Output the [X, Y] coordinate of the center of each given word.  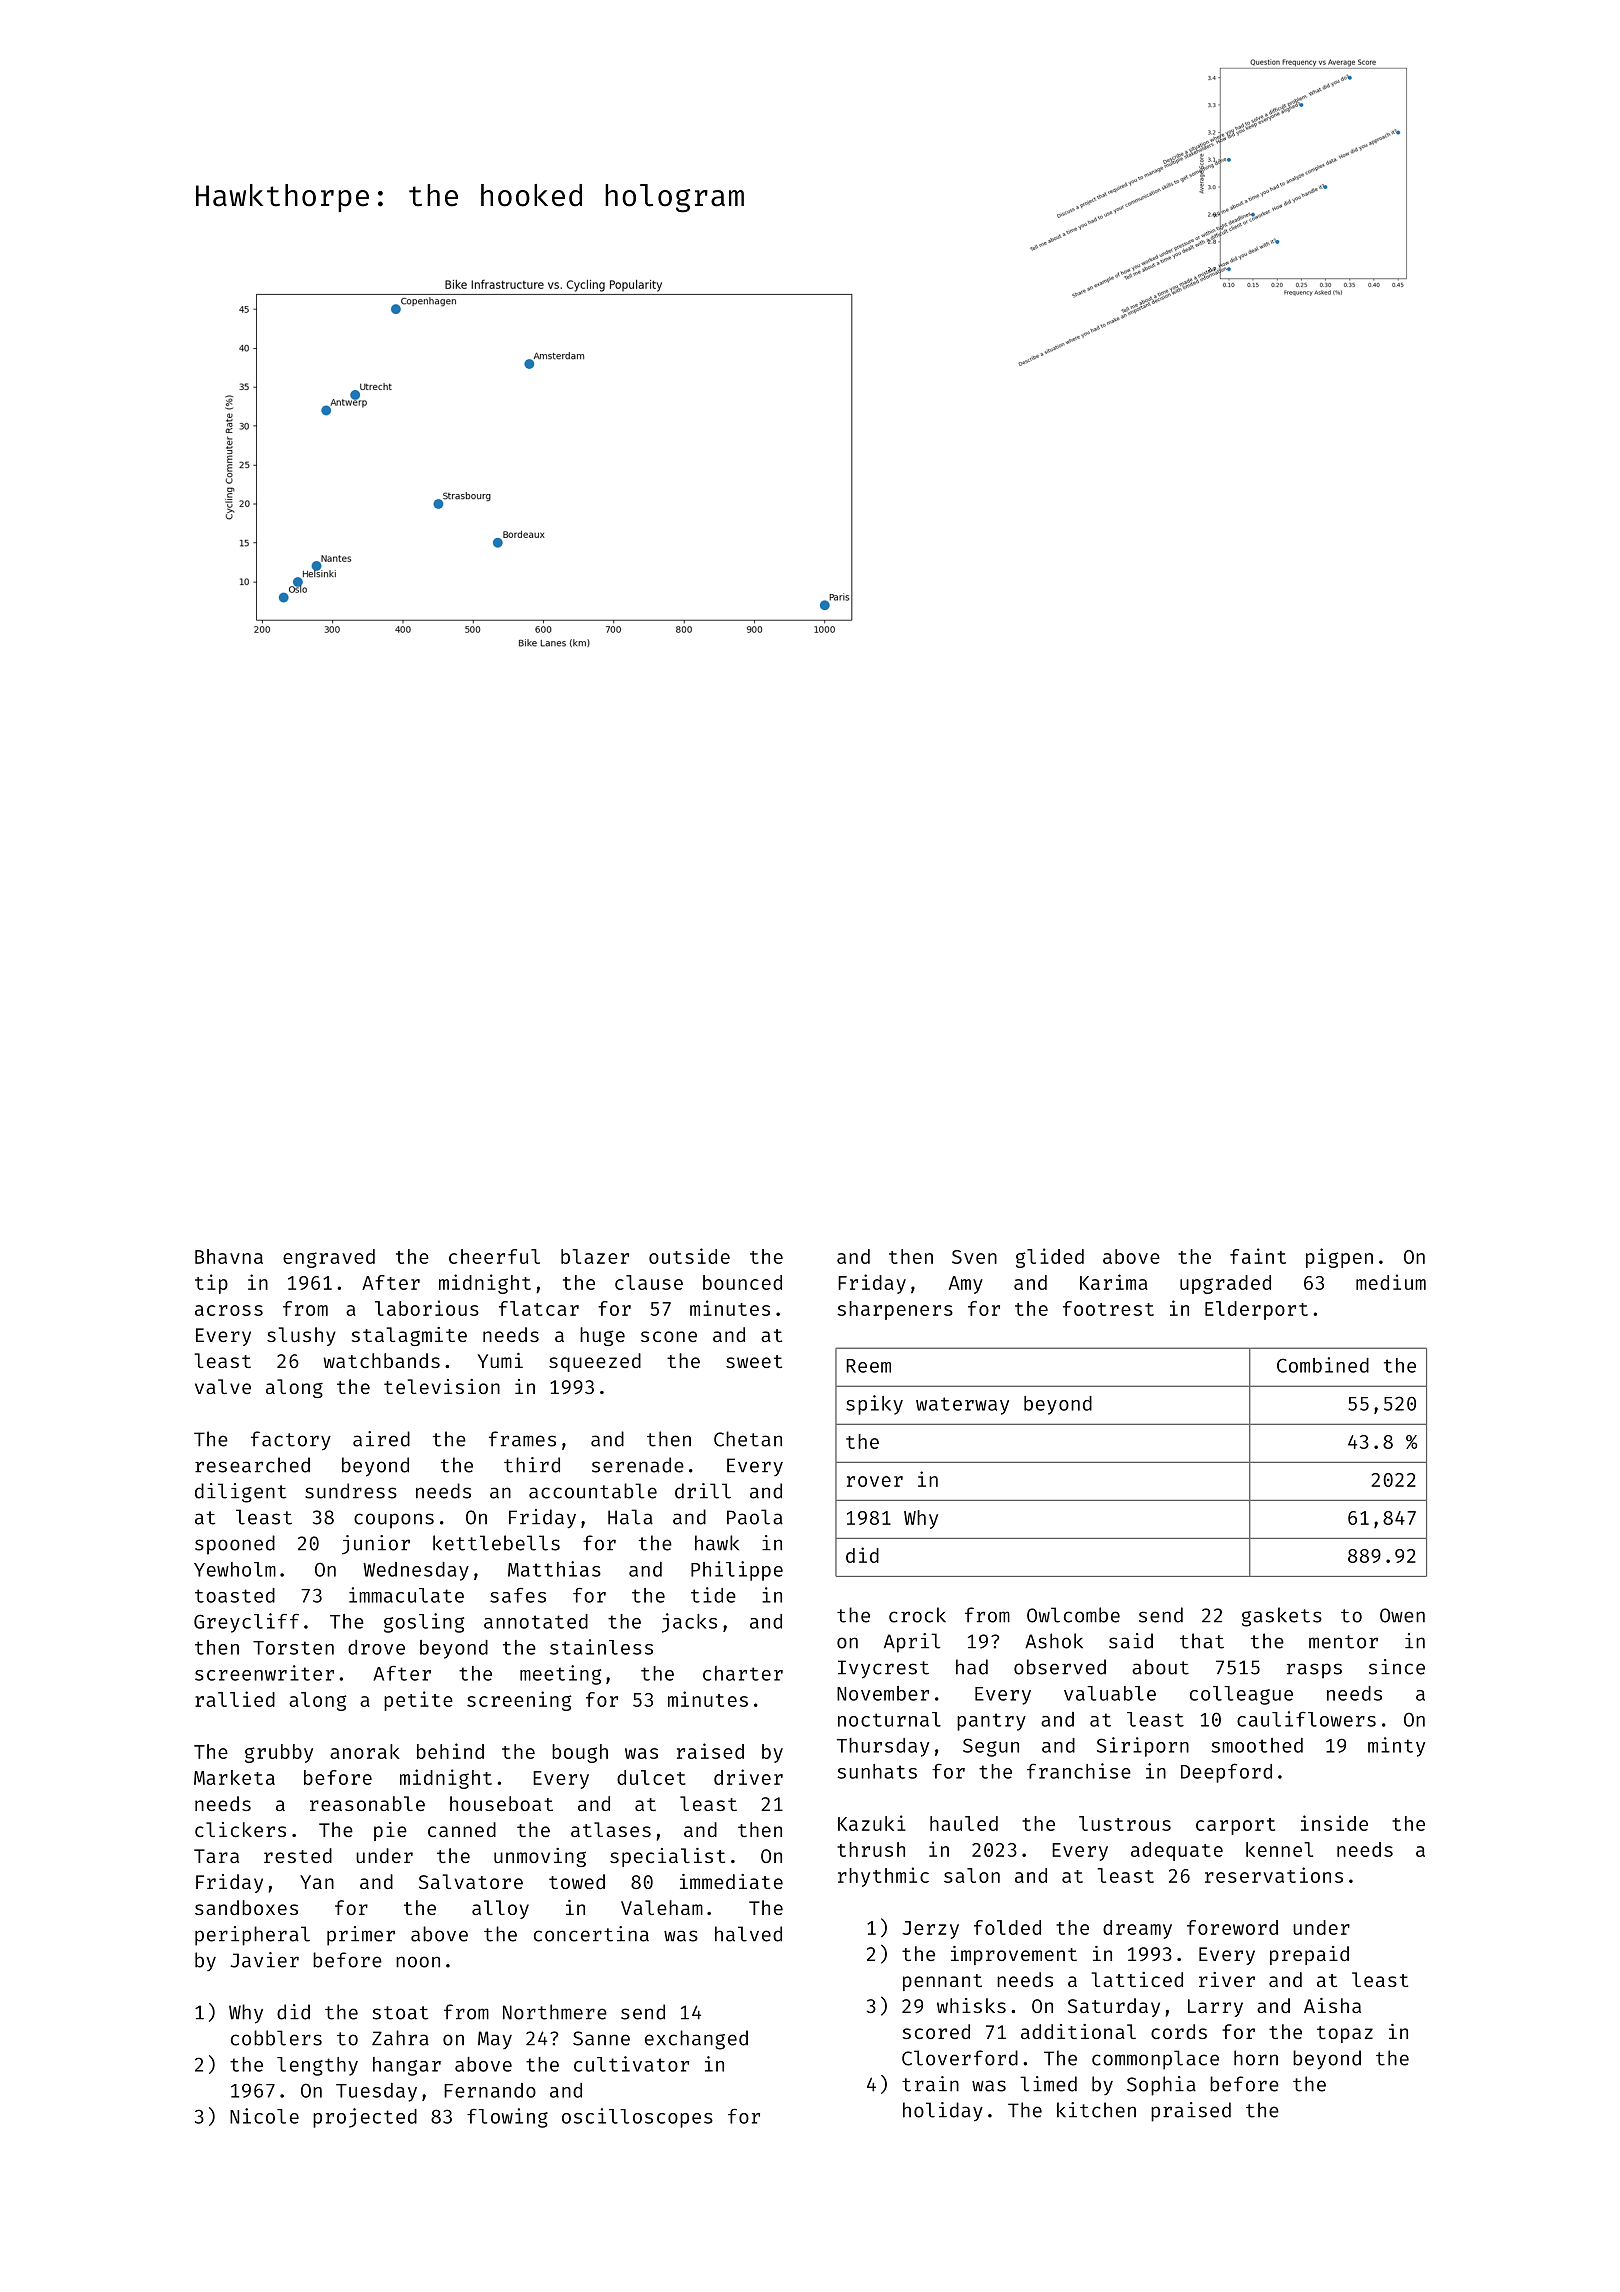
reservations [1274, 1875]
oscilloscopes [637, 2118]
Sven [974, 1257]
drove [376, 1647]
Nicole [264, 2116]
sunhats [877, 1771]
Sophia [1161, 2086]
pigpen [1339, 1258]
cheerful [494, 1256]
